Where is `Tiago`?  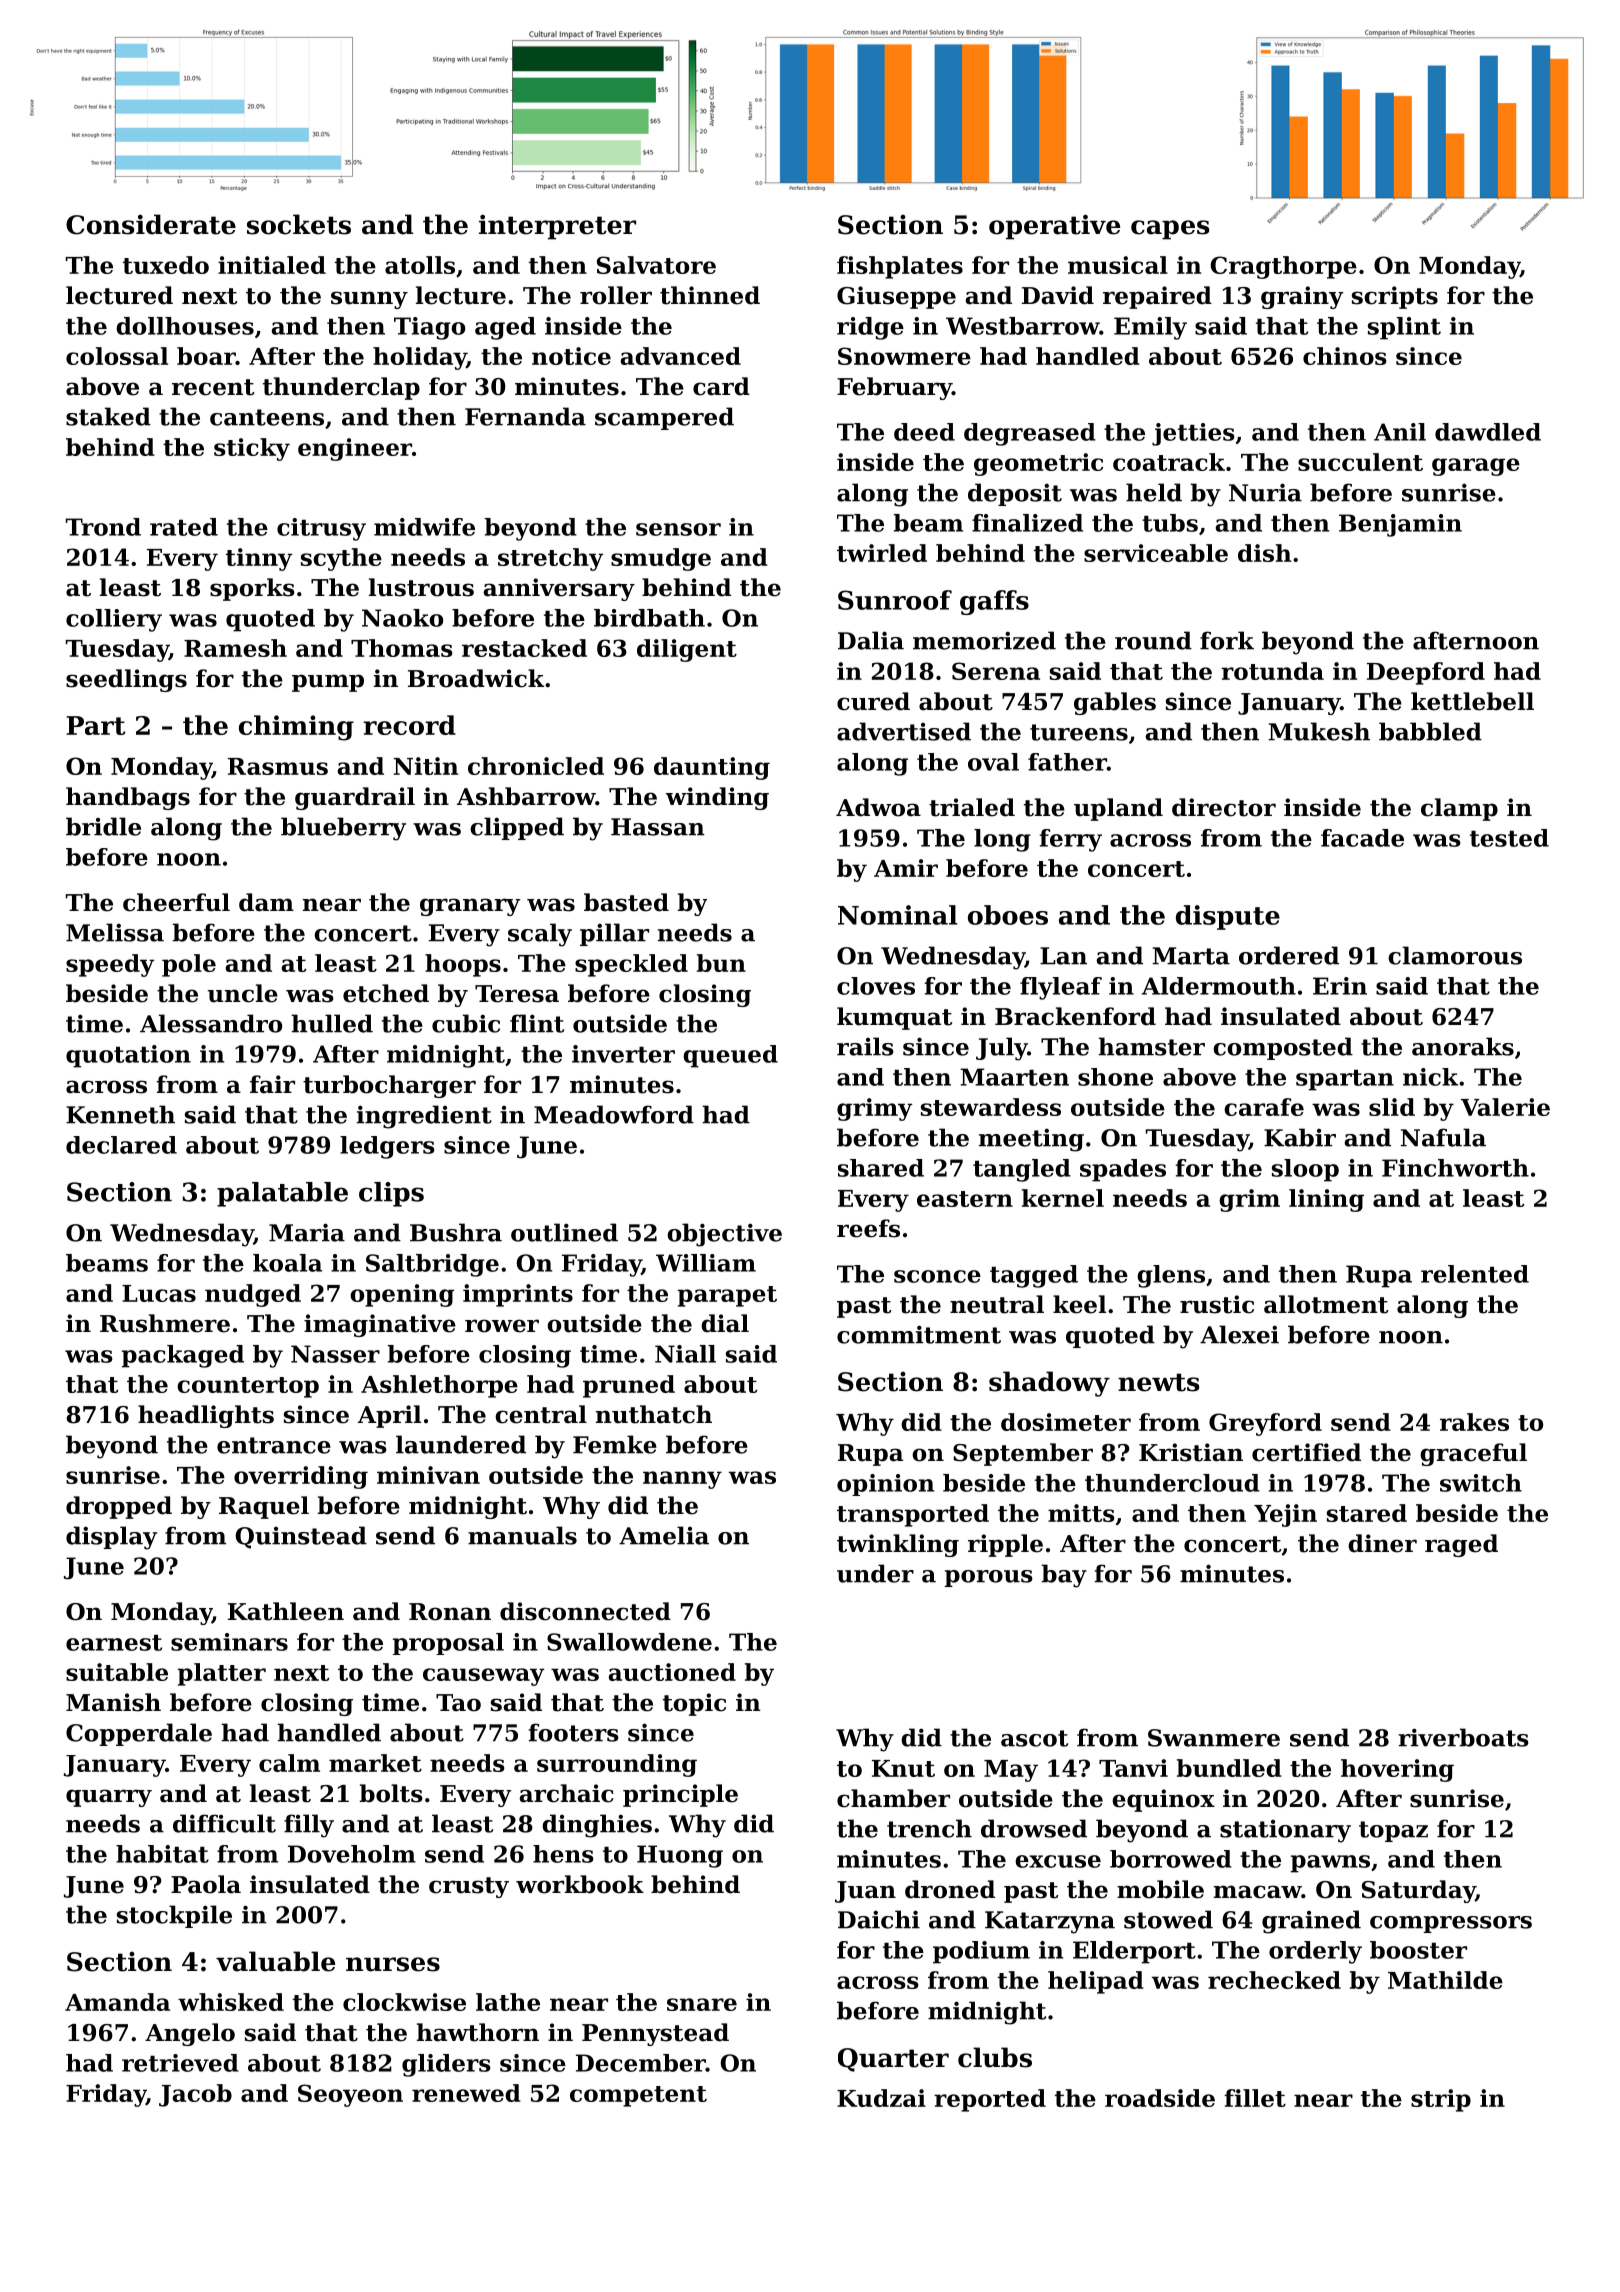 Tiago is located at coordinates (429, 328).
